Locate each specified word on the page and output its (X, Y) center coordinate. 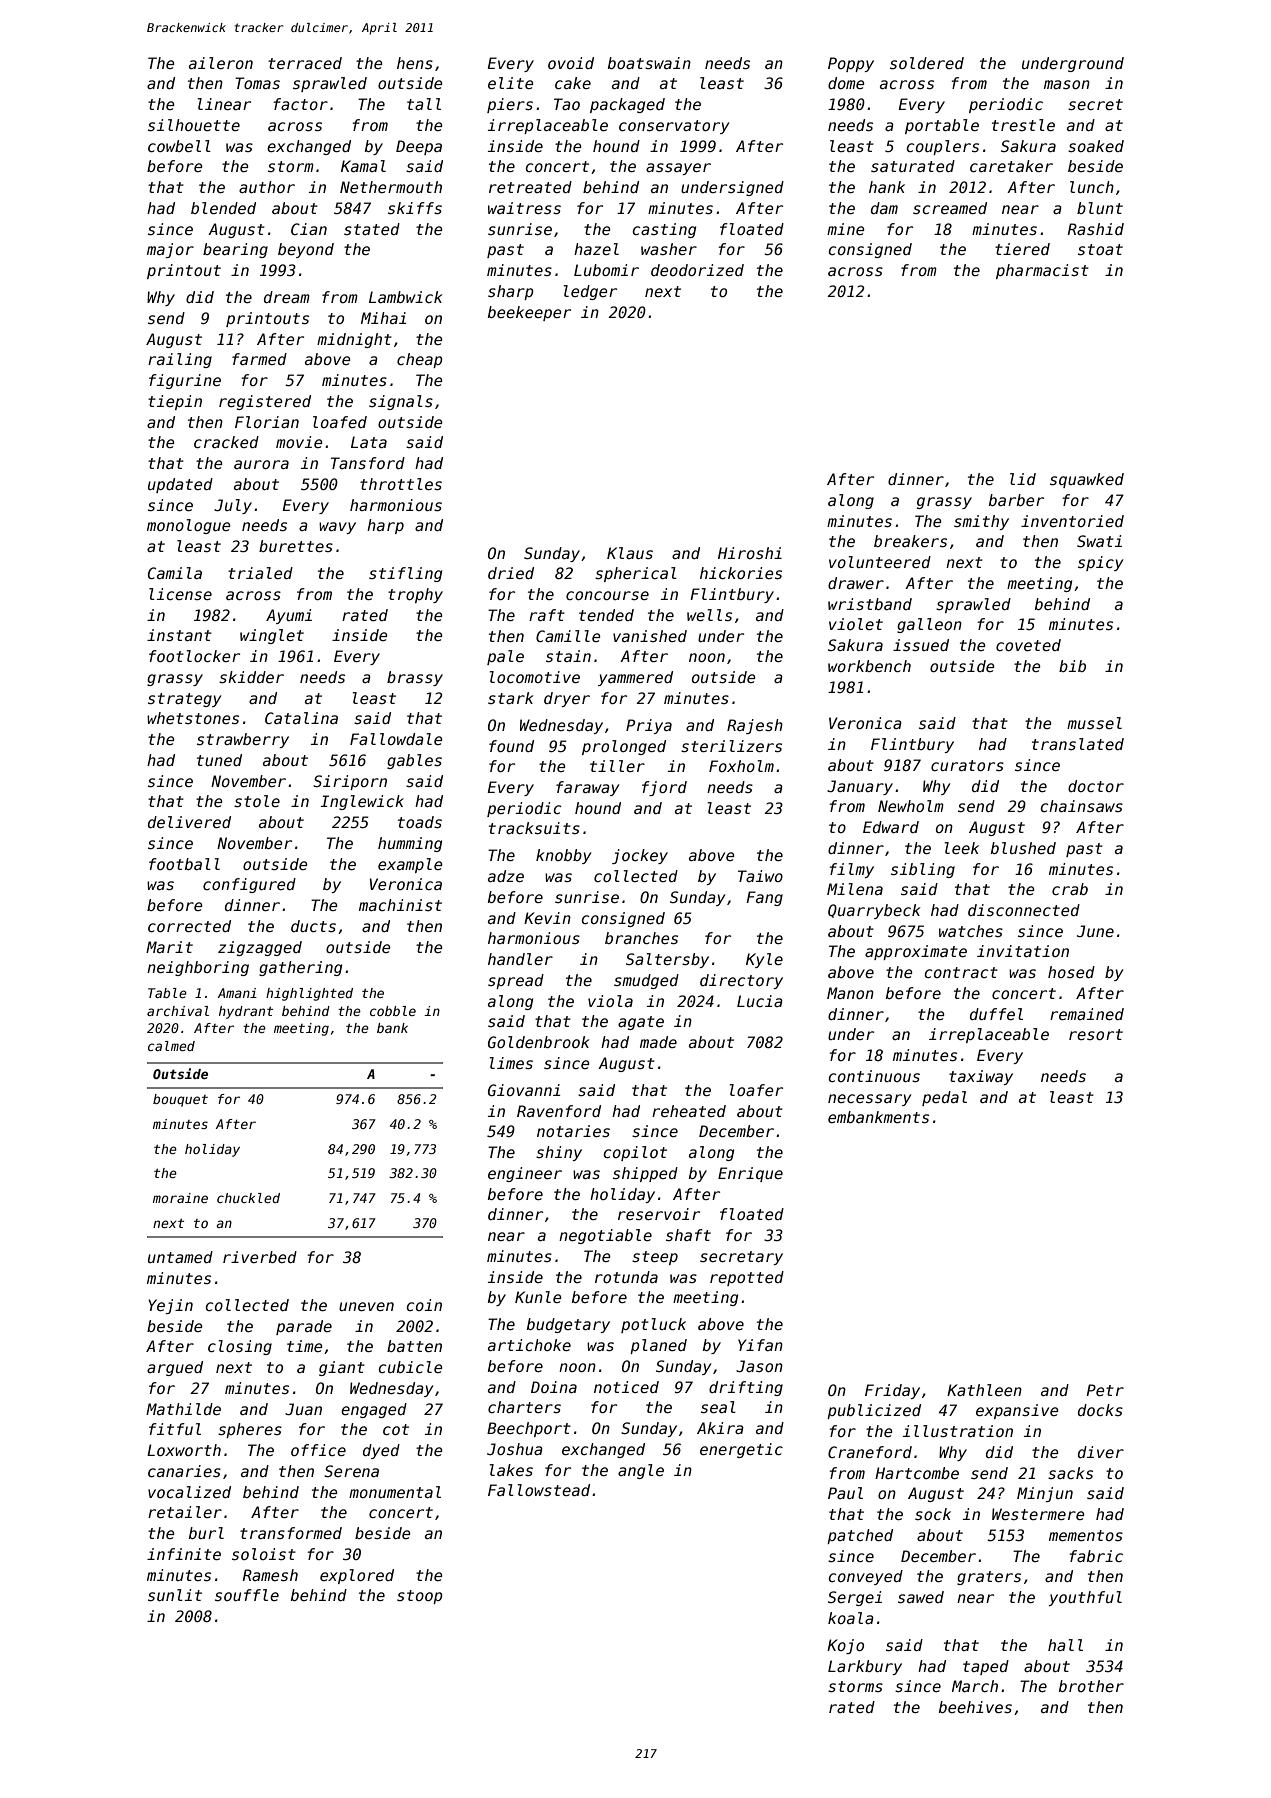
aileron (221, 63)
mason (1067, 84)
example (410, 865)
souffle (247, 1595)
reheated (689, 1111)
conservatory (674, 127)
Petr (1105, 1390)
